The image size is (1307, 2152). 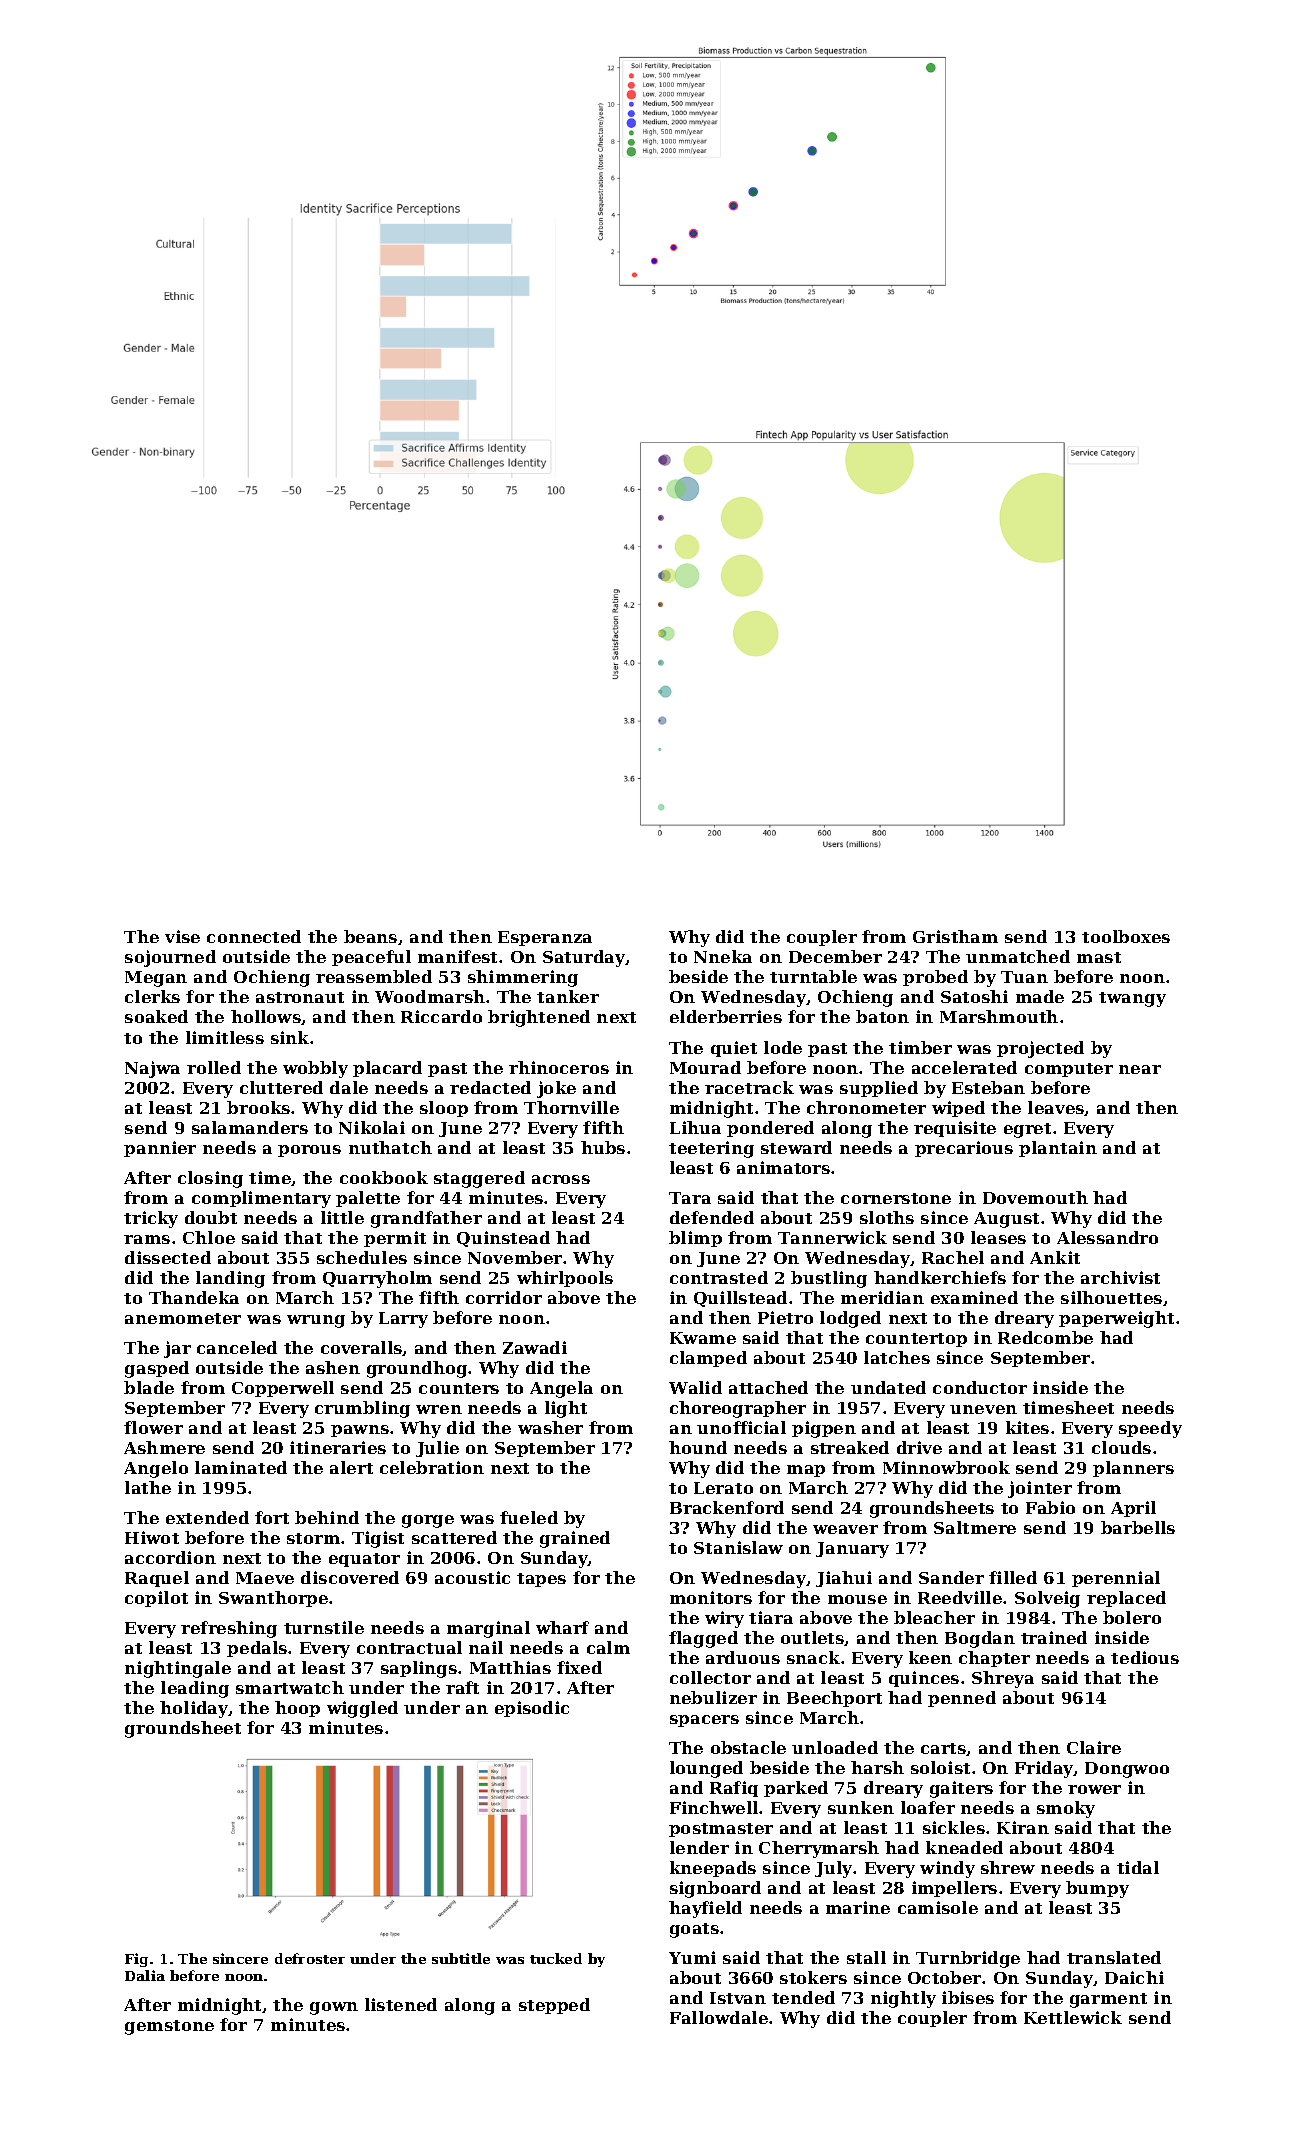 I want to click on attached, so click(x=768, y=1387).
